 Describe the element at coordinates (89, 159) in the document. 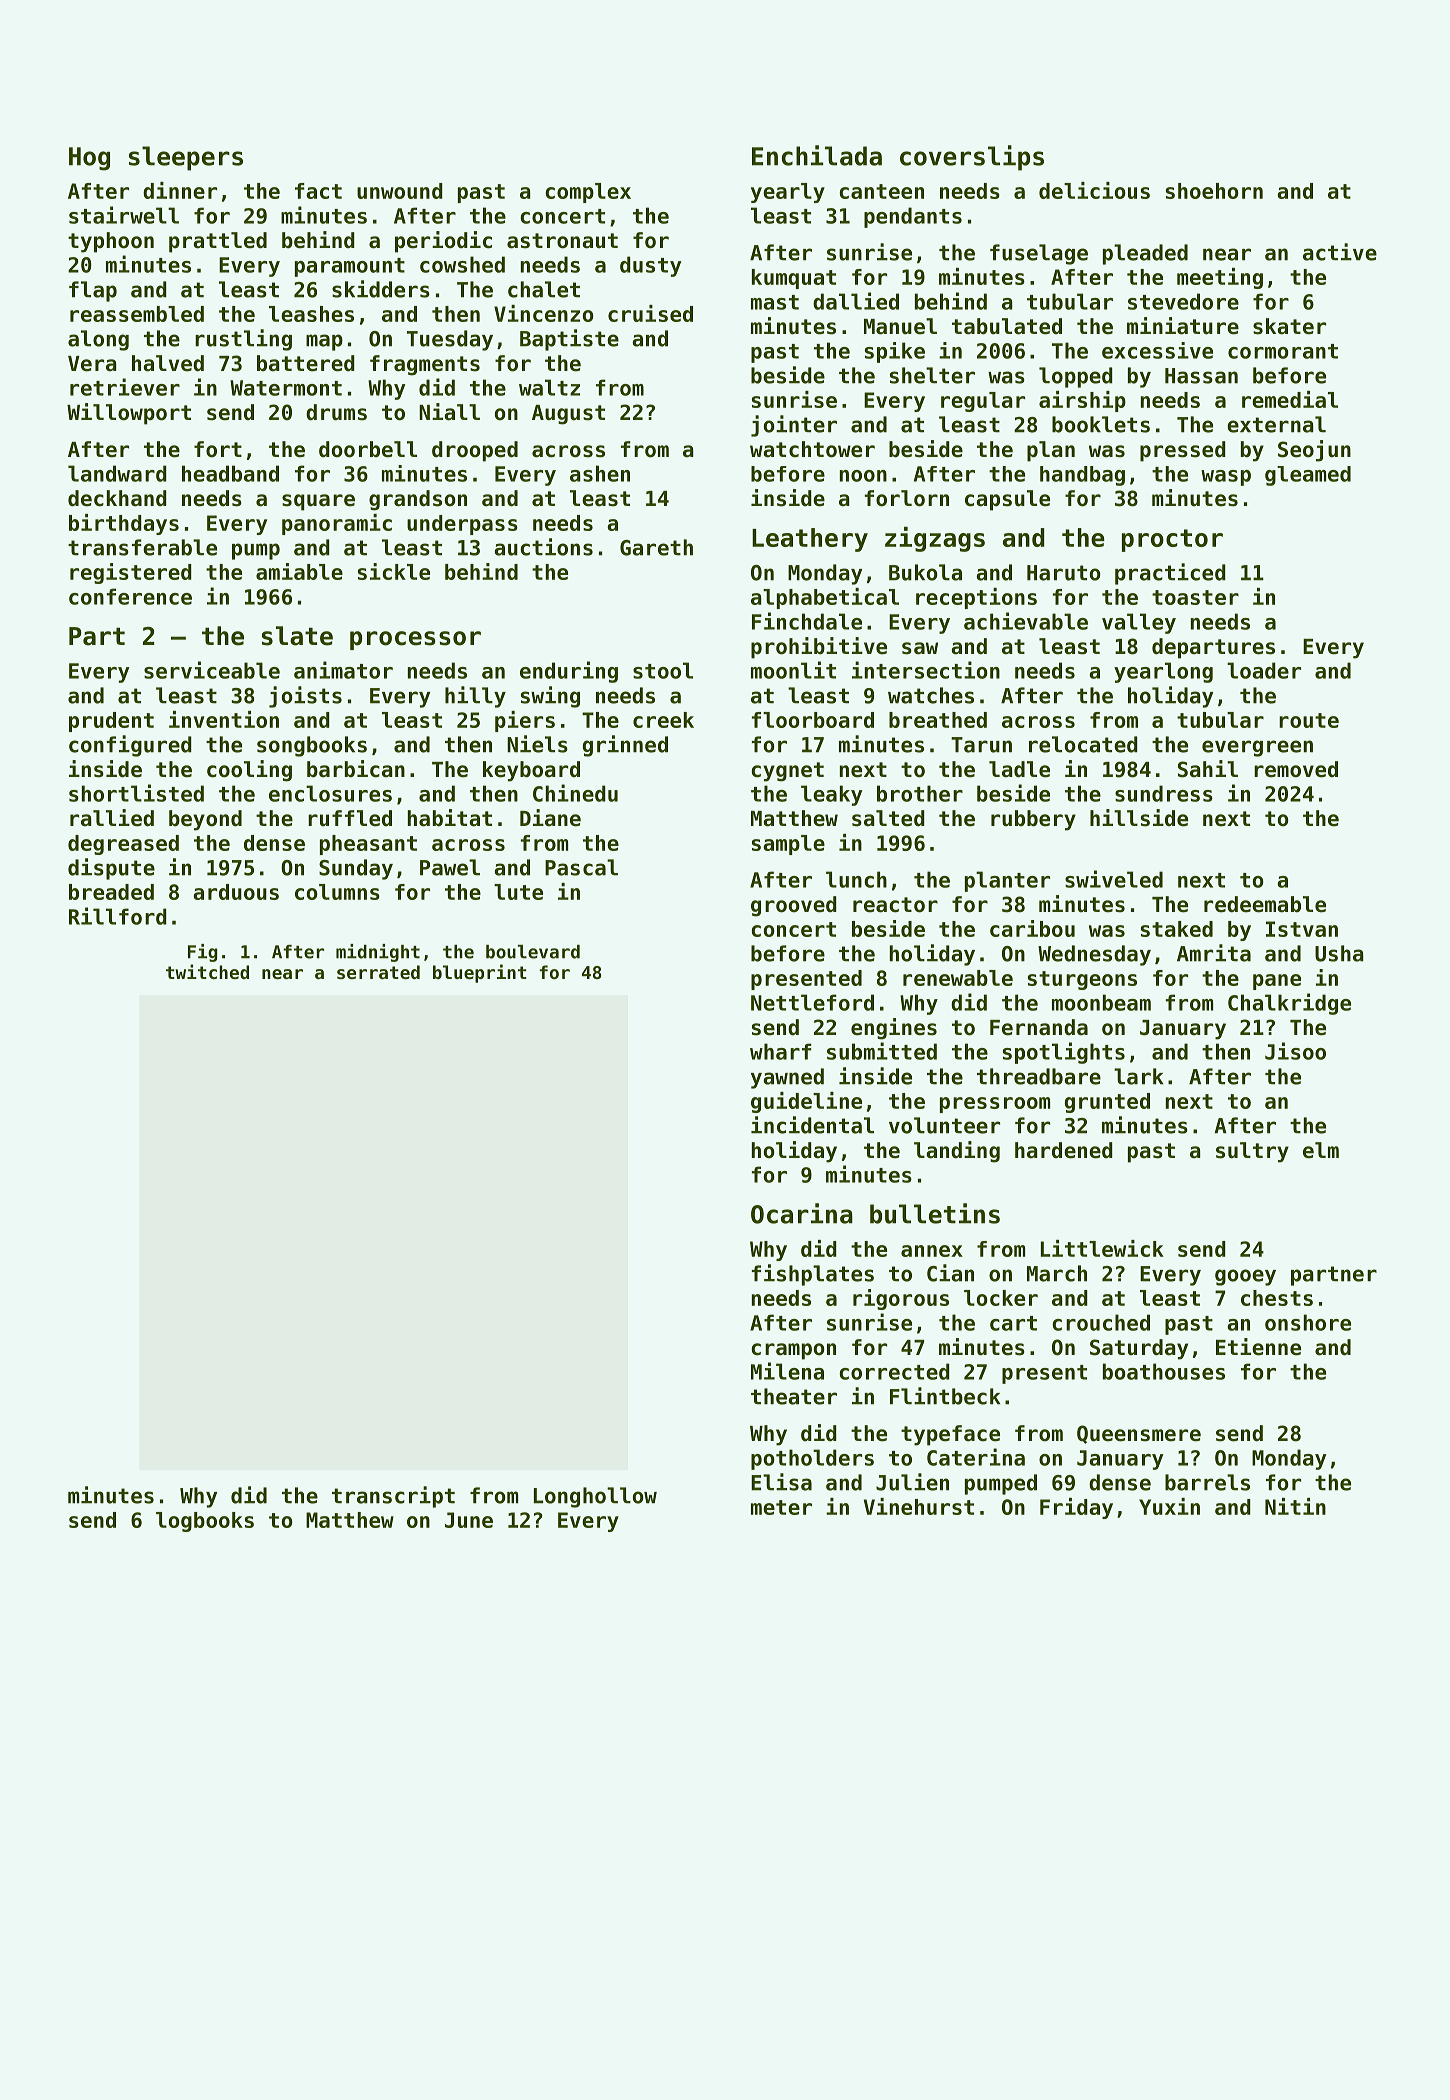

I see `Hog` at that location.
